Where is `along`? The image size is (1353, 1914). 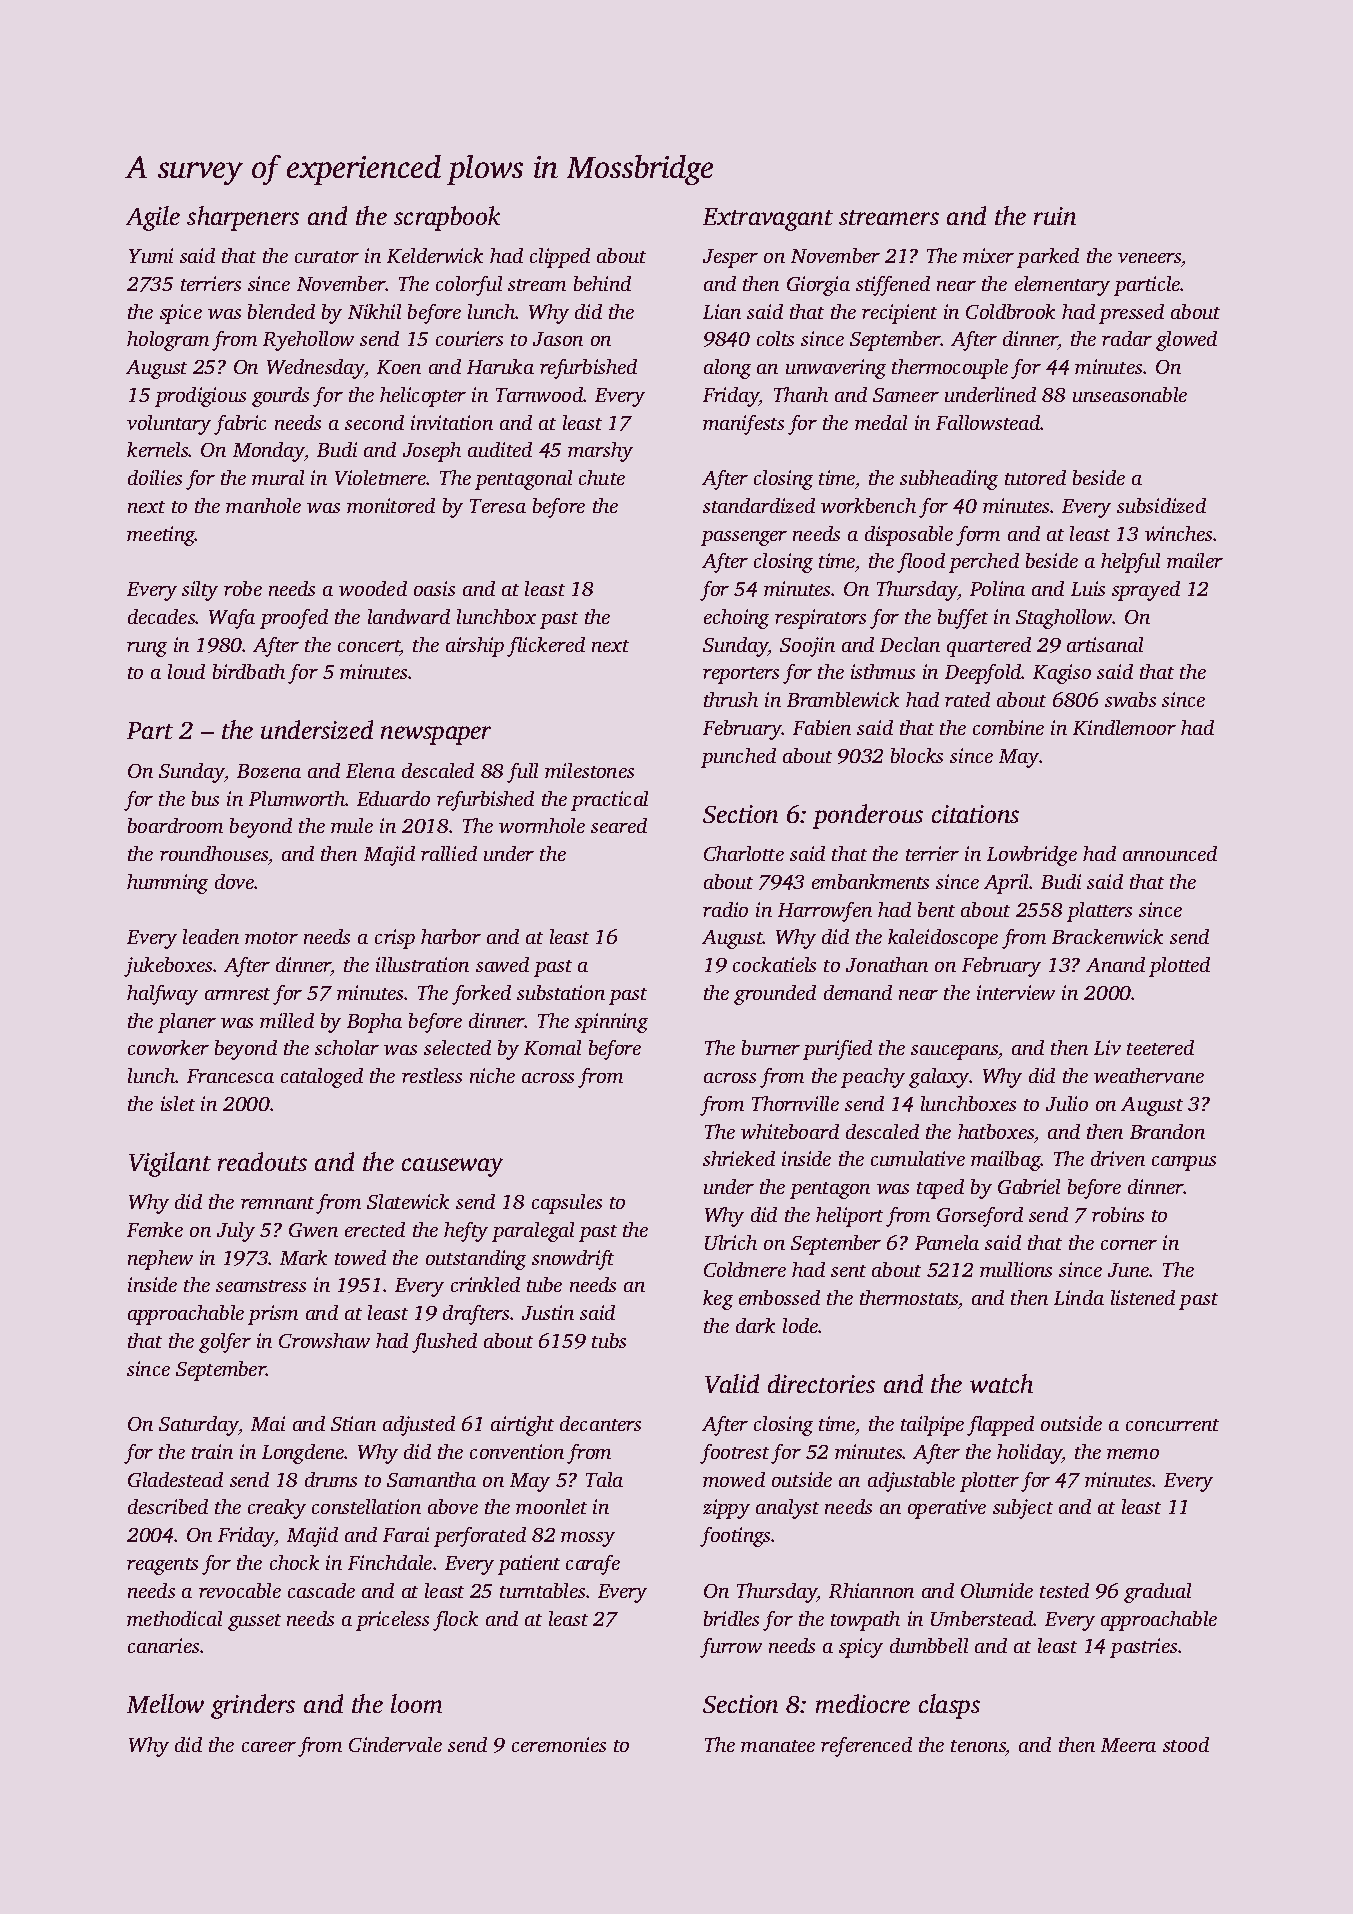
along is located at coordinates (727, 369).
